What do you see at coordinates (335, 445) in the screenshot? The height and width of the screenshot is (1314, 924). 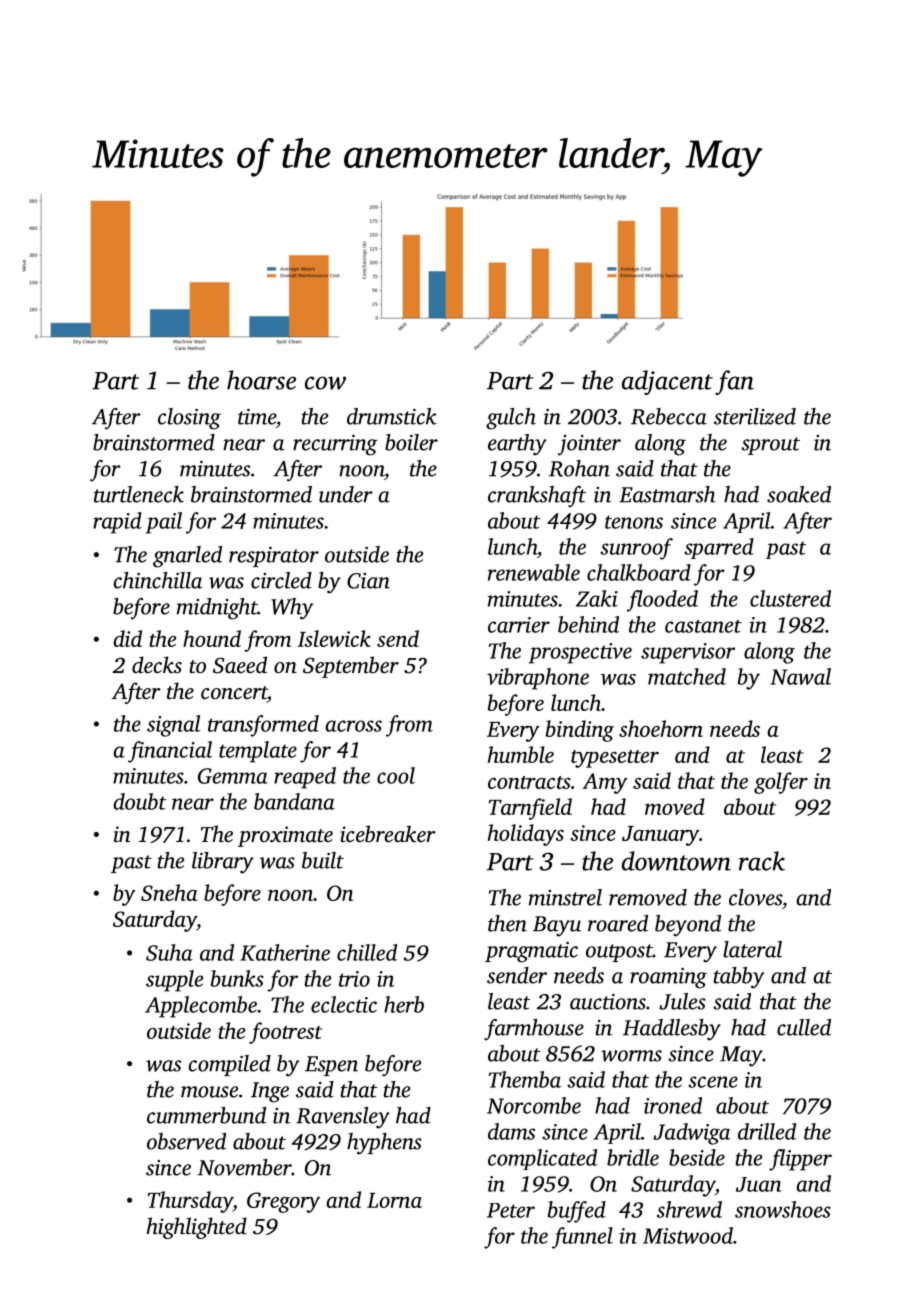 I see `recurring` at bounding box center [335, 445].
